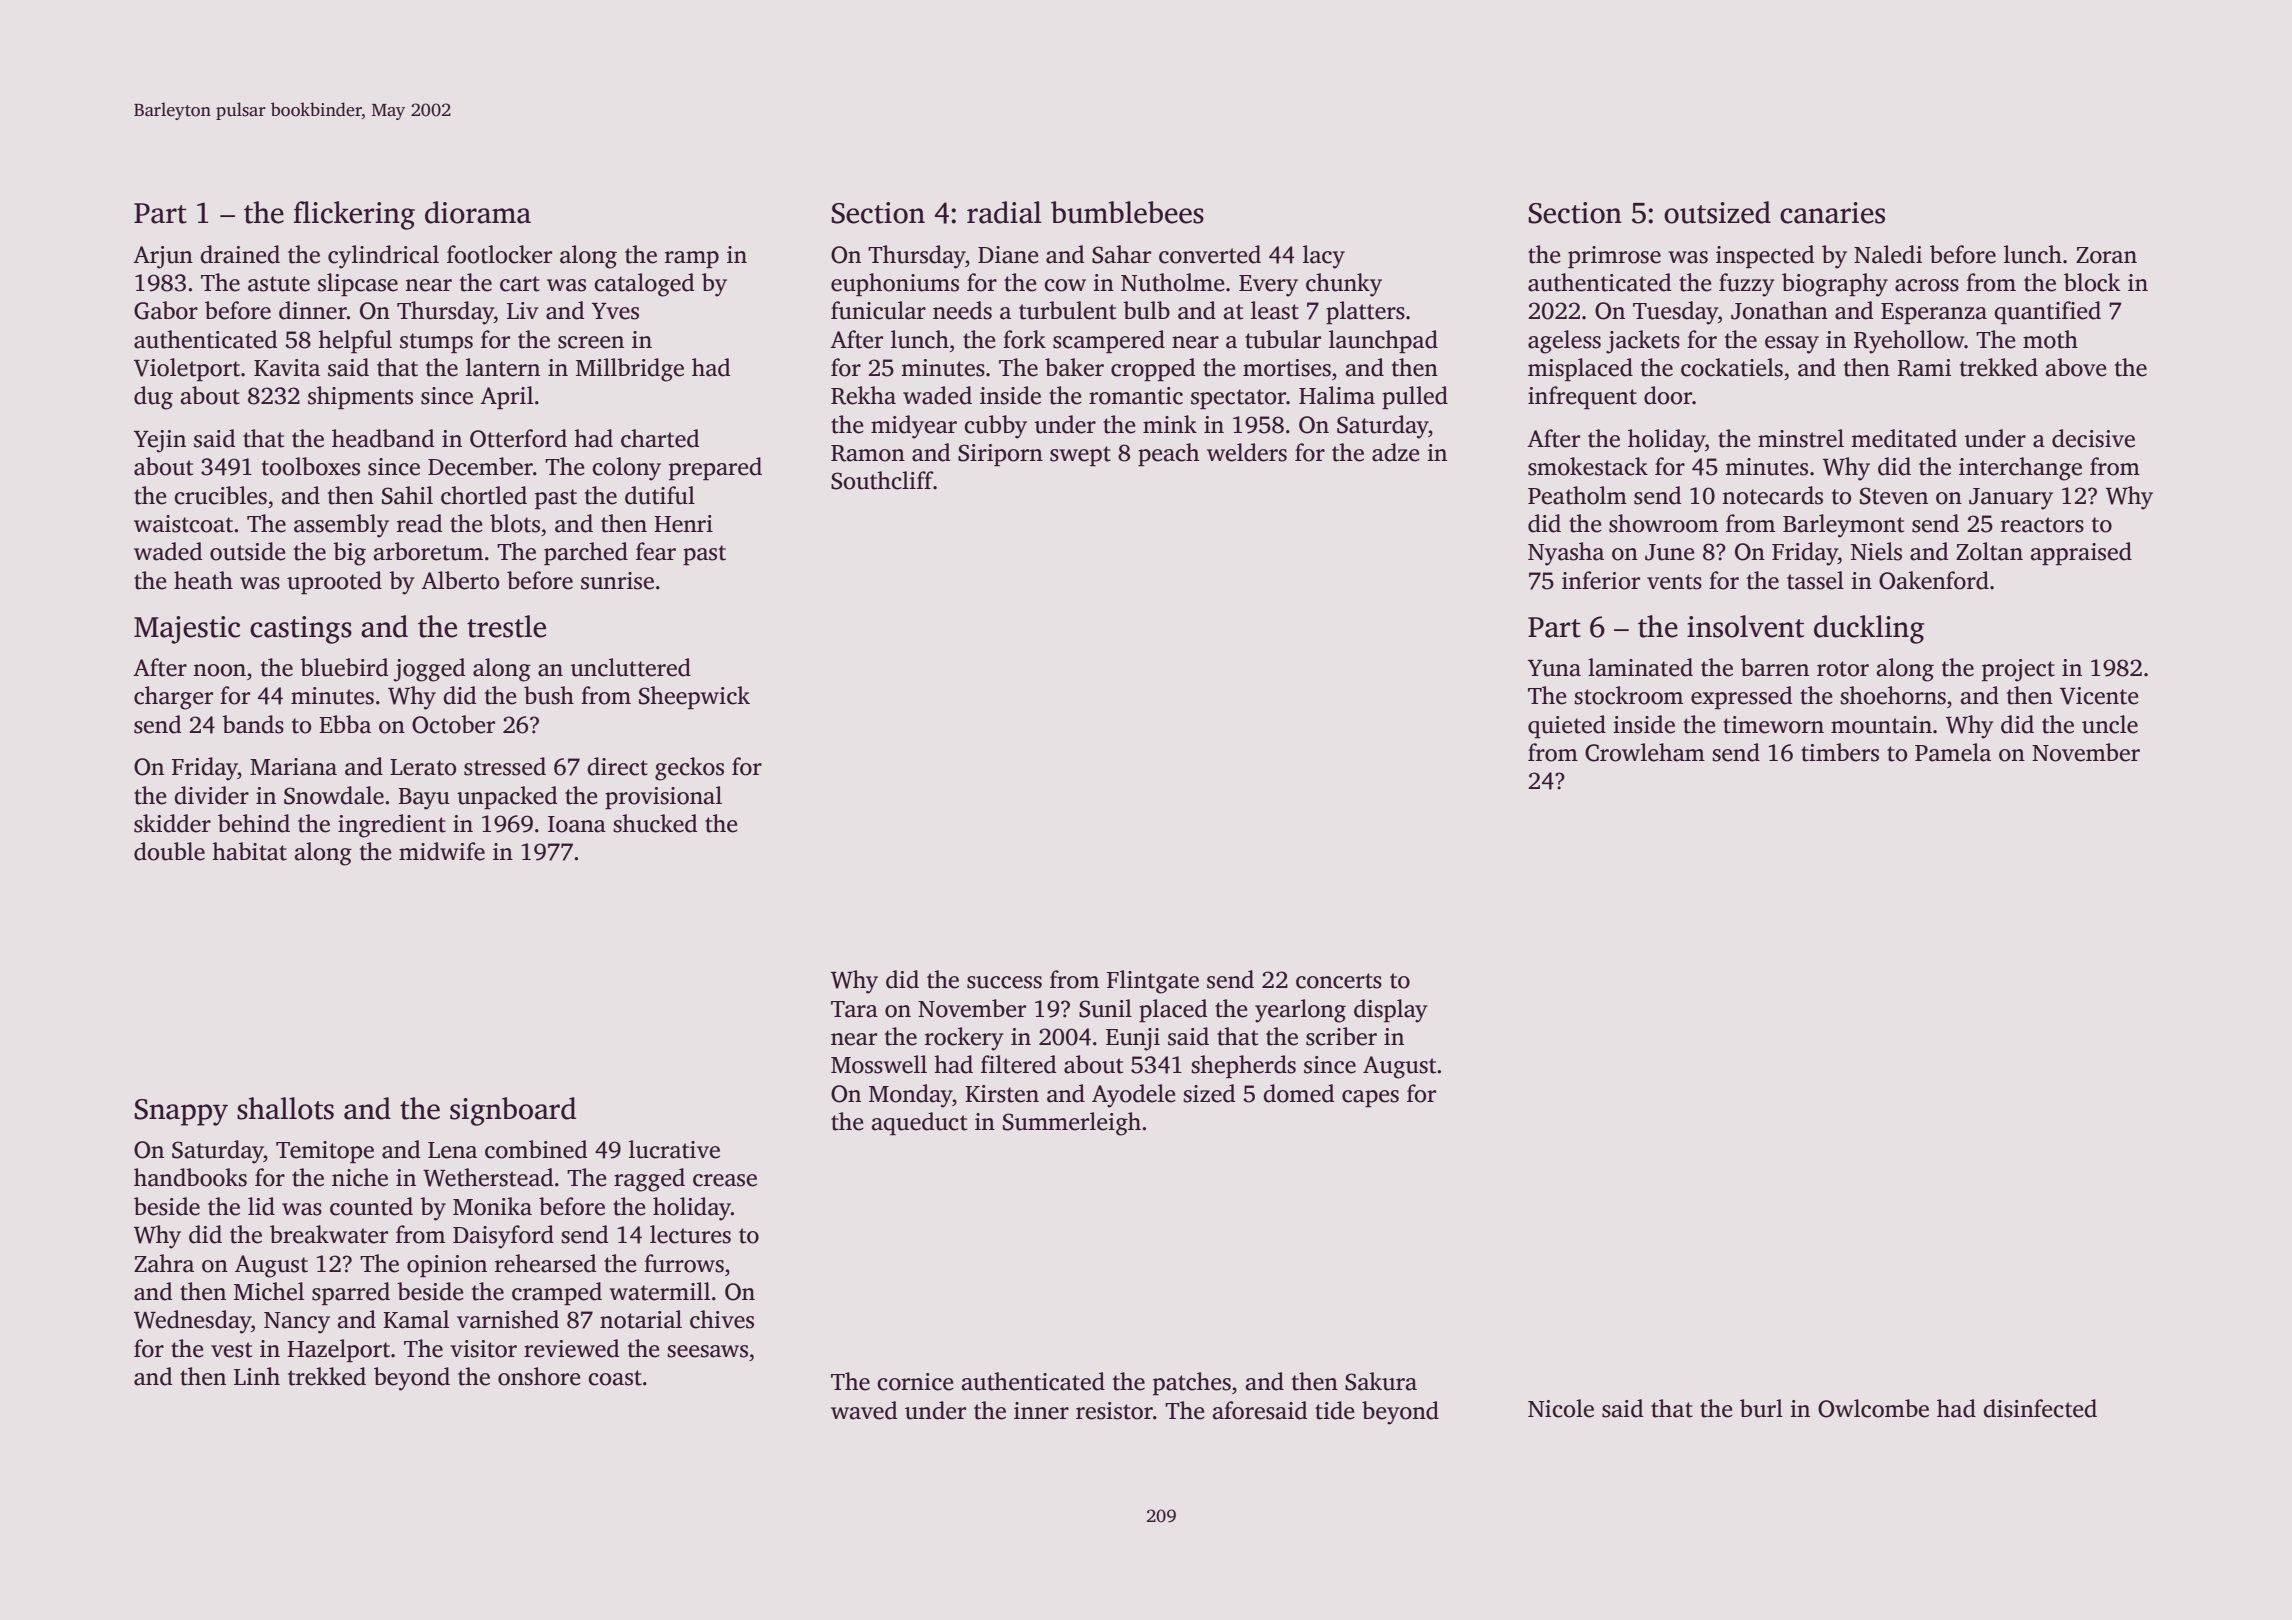 This screenshot has width=2292, height=1620. What do you see at coordinates (2076, 367) in the screenshot?
I see `above` at bounding box center [2076, 367].
